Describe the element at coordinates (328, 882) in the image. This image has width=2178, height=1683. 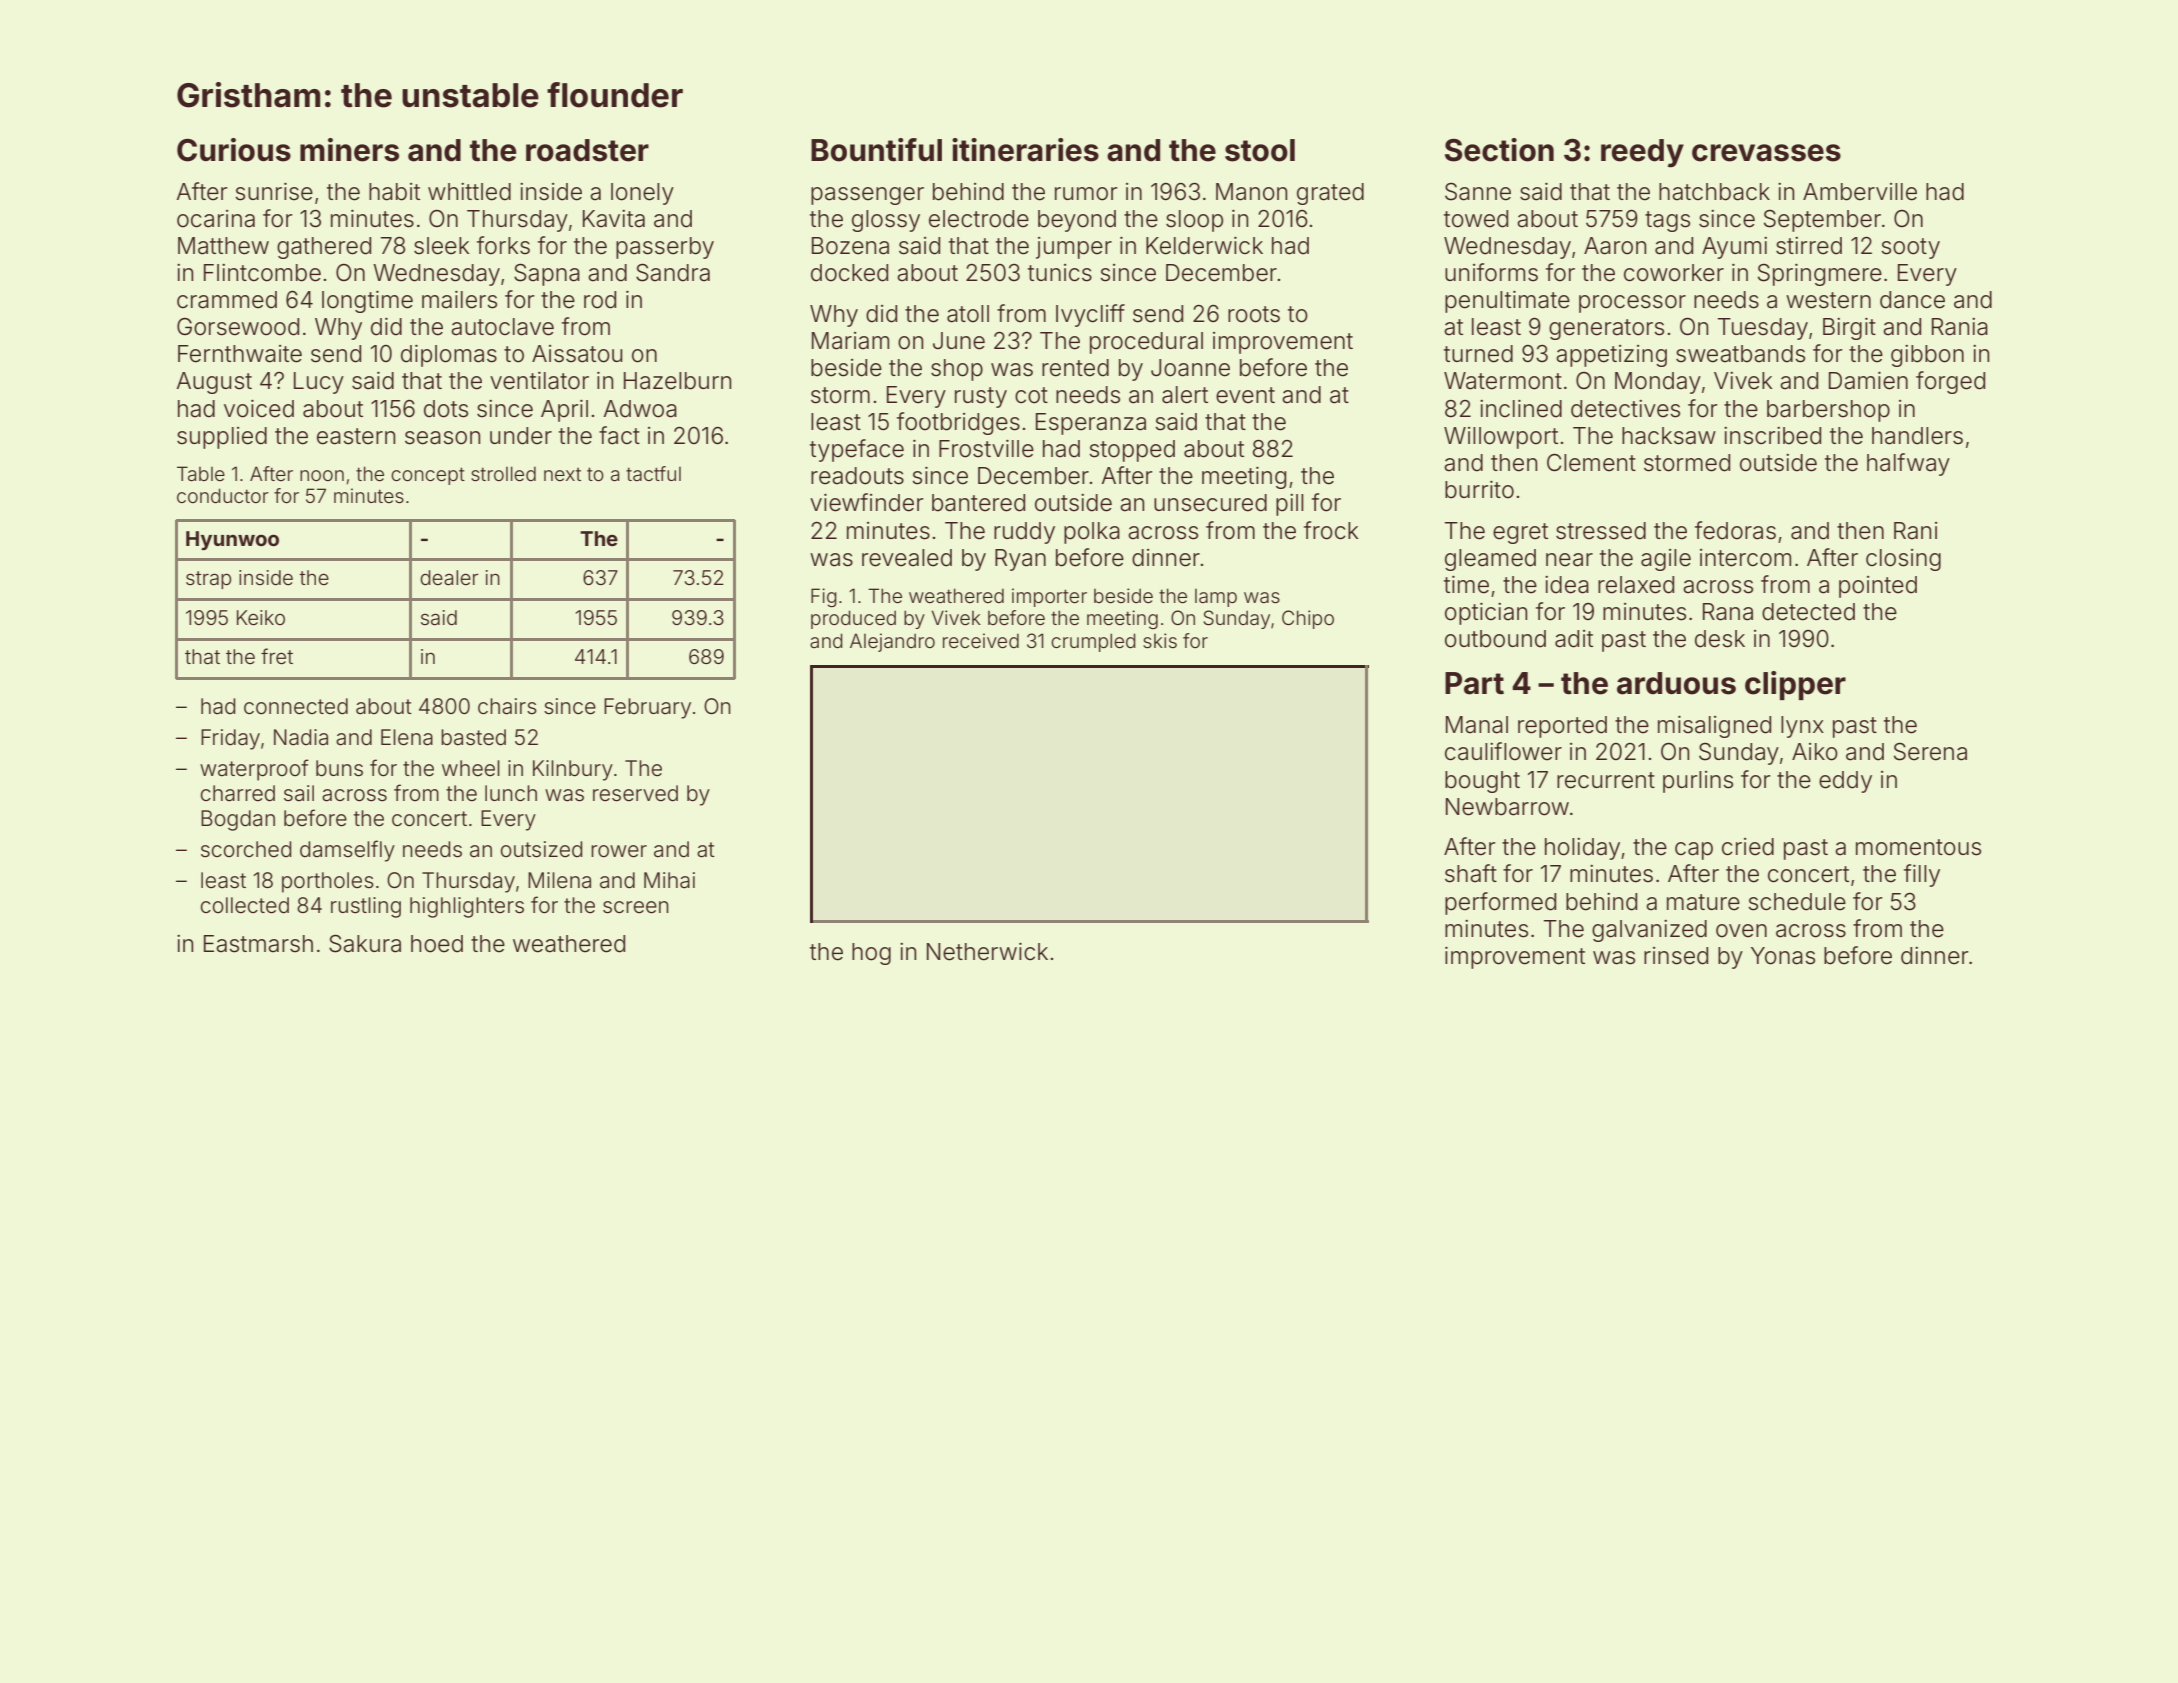
I see `portholes` at that location.
